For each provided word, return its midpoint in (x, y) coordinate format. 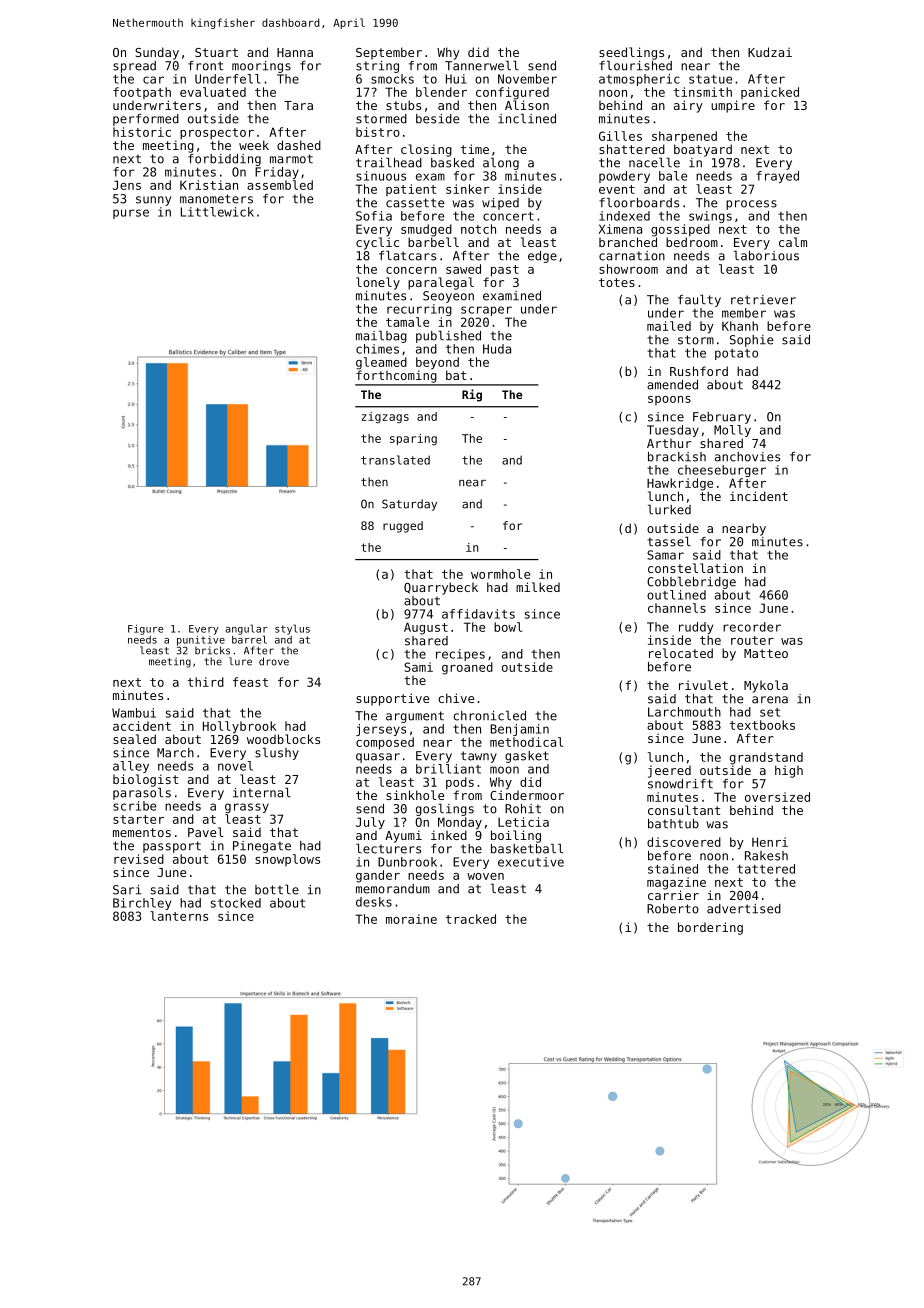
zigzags (385, 417)
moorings (261, 67)
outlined (676, 595)
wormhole (500, 574)
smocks (392, 79)
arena (770, 700)
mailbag (381, 336)
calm (793, 242)
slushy (277, 753)
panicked (770, 93)
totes (617, 282)
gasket (527, 757)
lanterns (179, 916)
